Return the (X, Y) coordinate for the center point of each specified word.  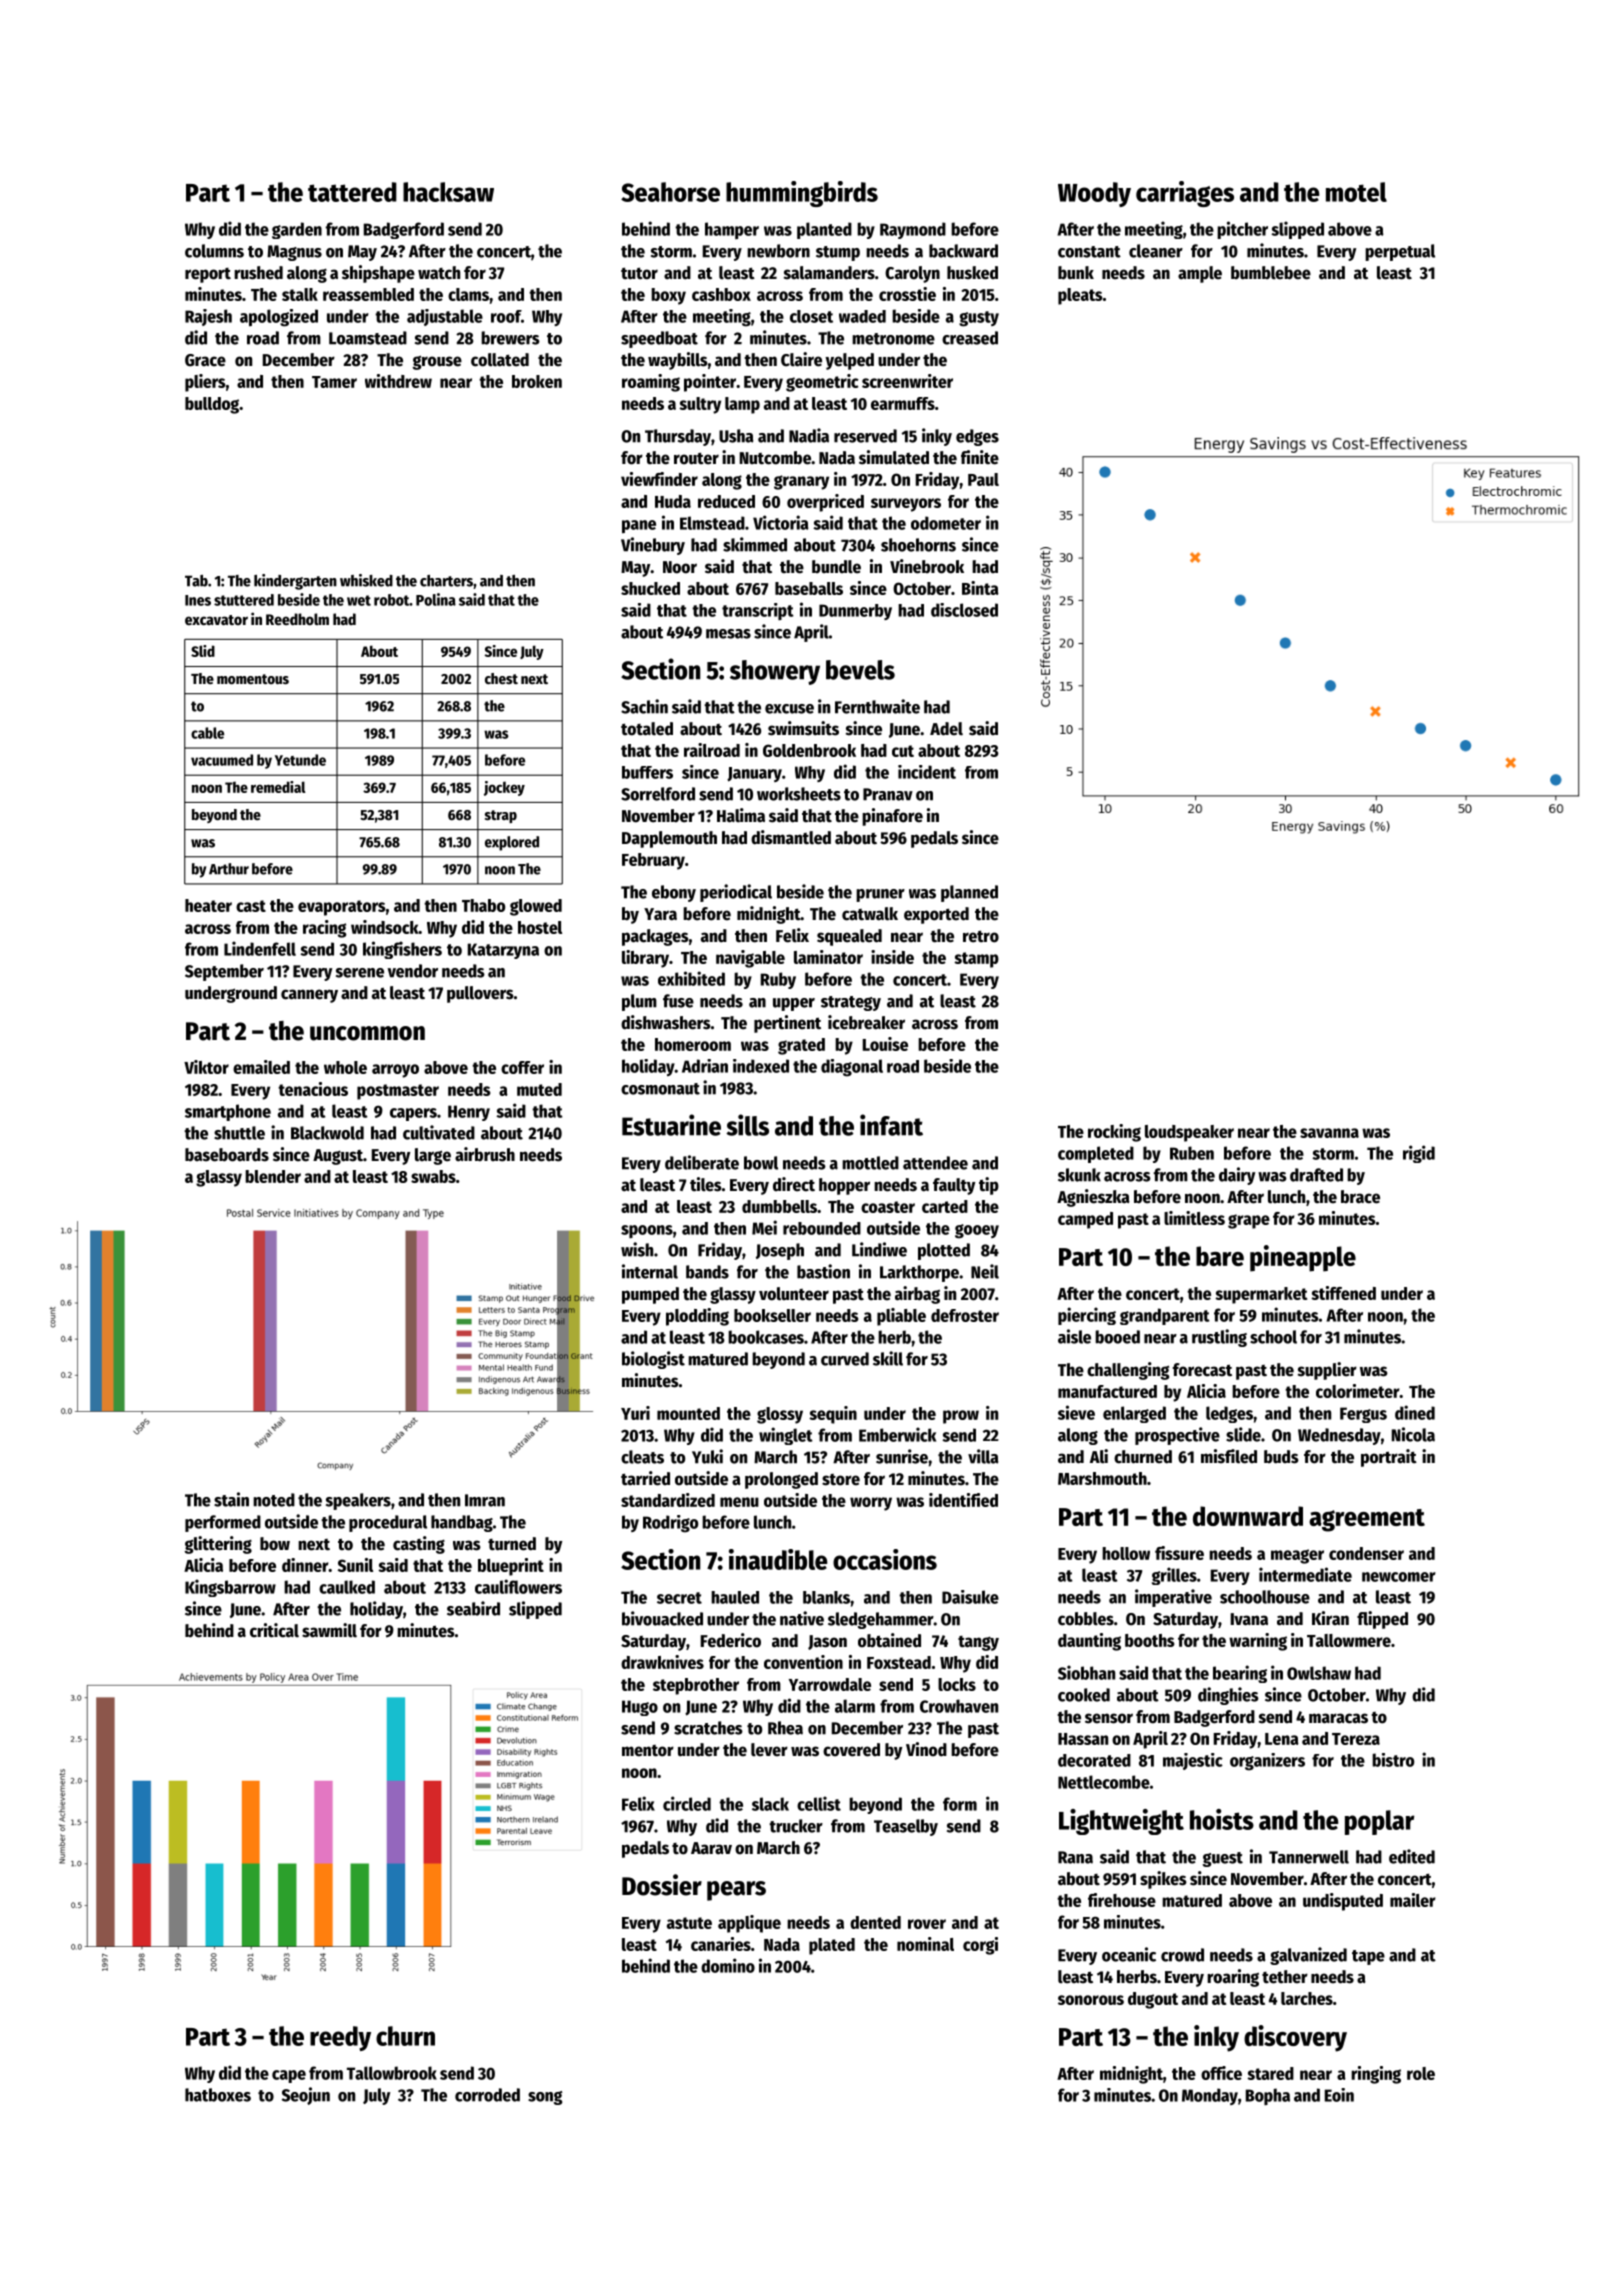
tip (989, 1186)
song (545, 2098)
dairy (1237, 1176)
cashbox (721, 294)
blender (273, 1176)
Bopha (1268, 2096)
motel (1356, 192)
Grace (205, 360)
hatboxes (218, 2095)
